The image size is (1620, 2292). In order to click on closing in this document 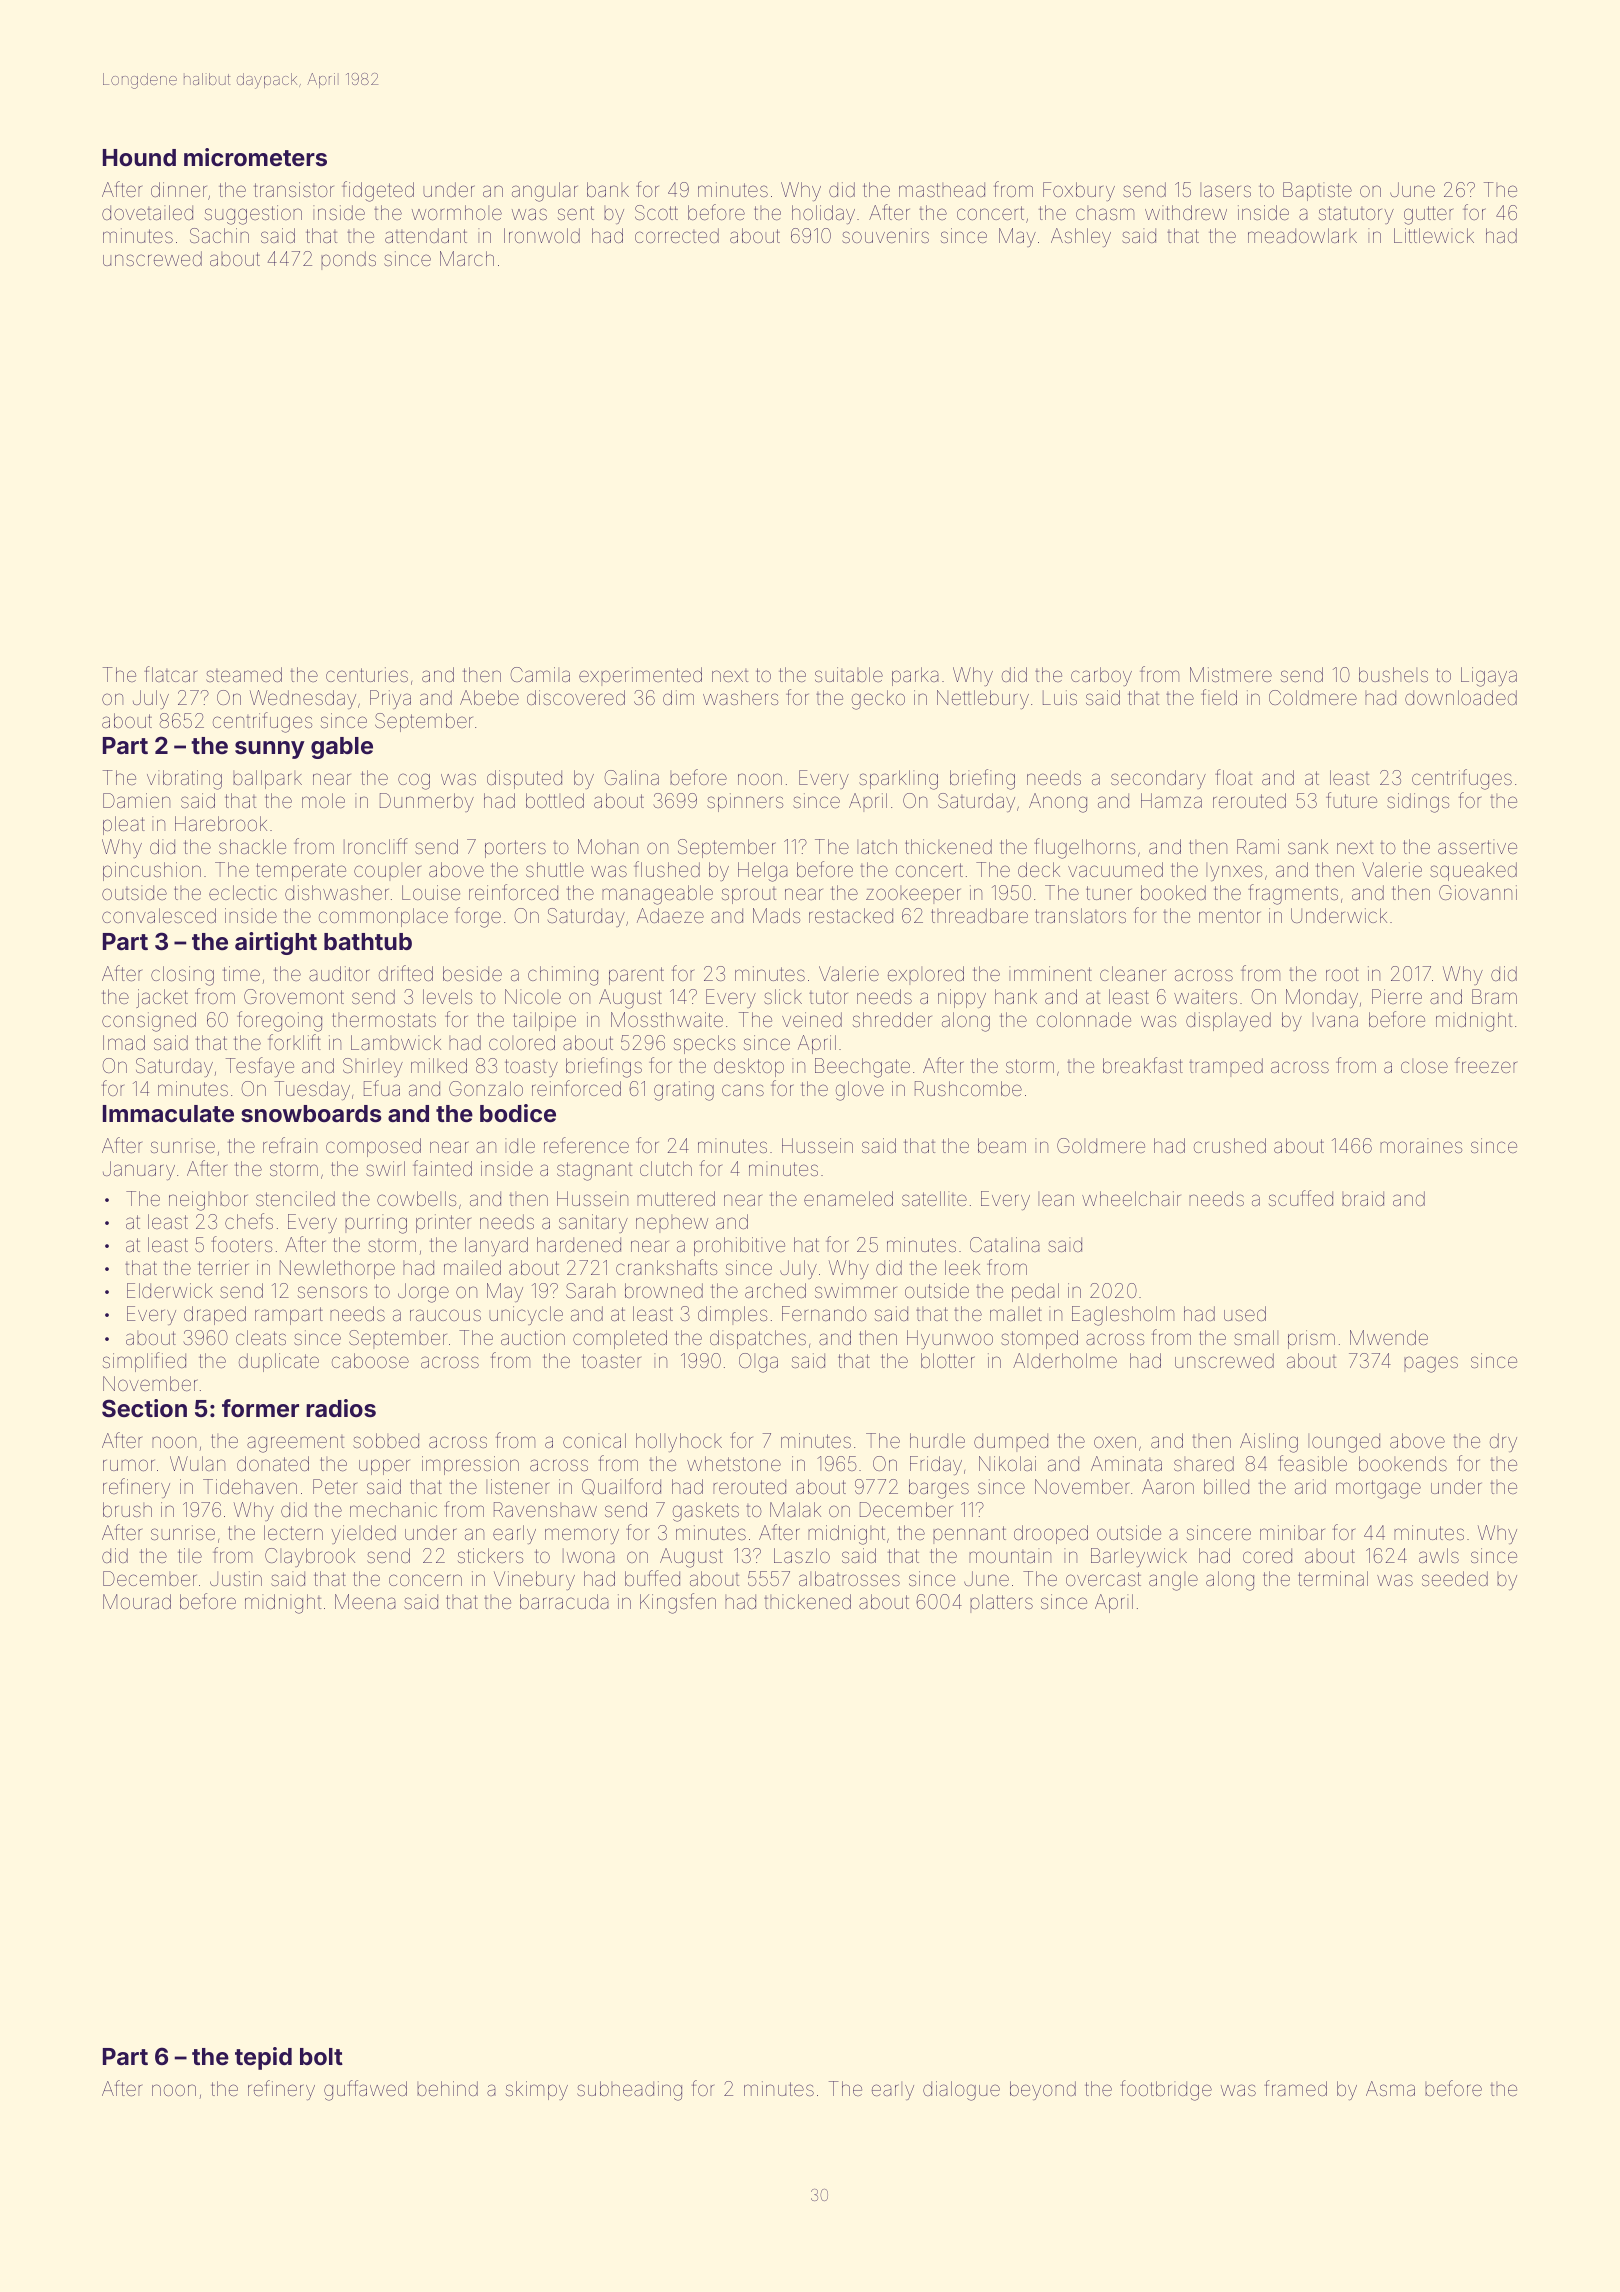, I will do `click(182, 976)`.
